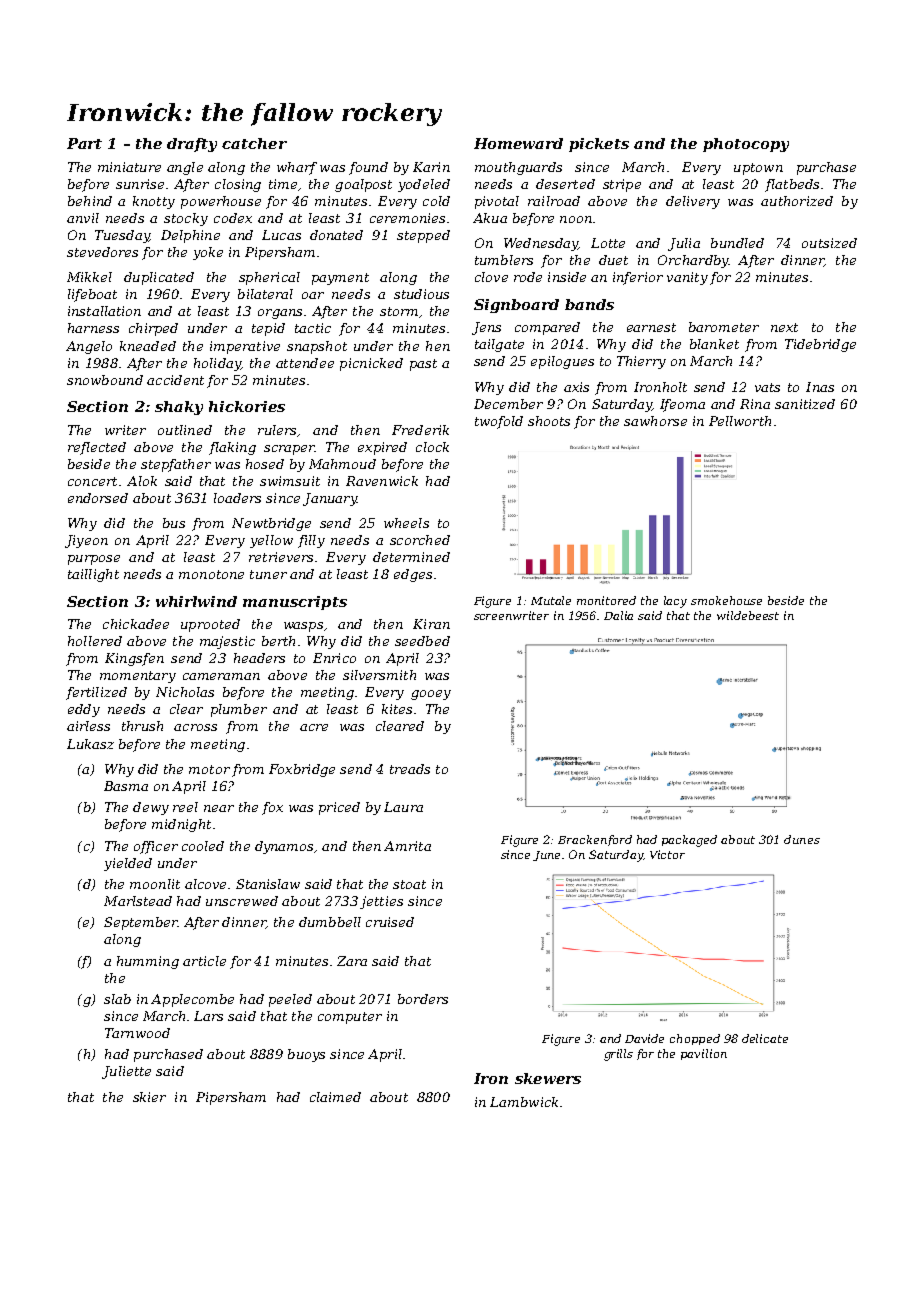  Describe the element at coordinates (208, 1016) in the screenshot. I see `Lars` at that location.
